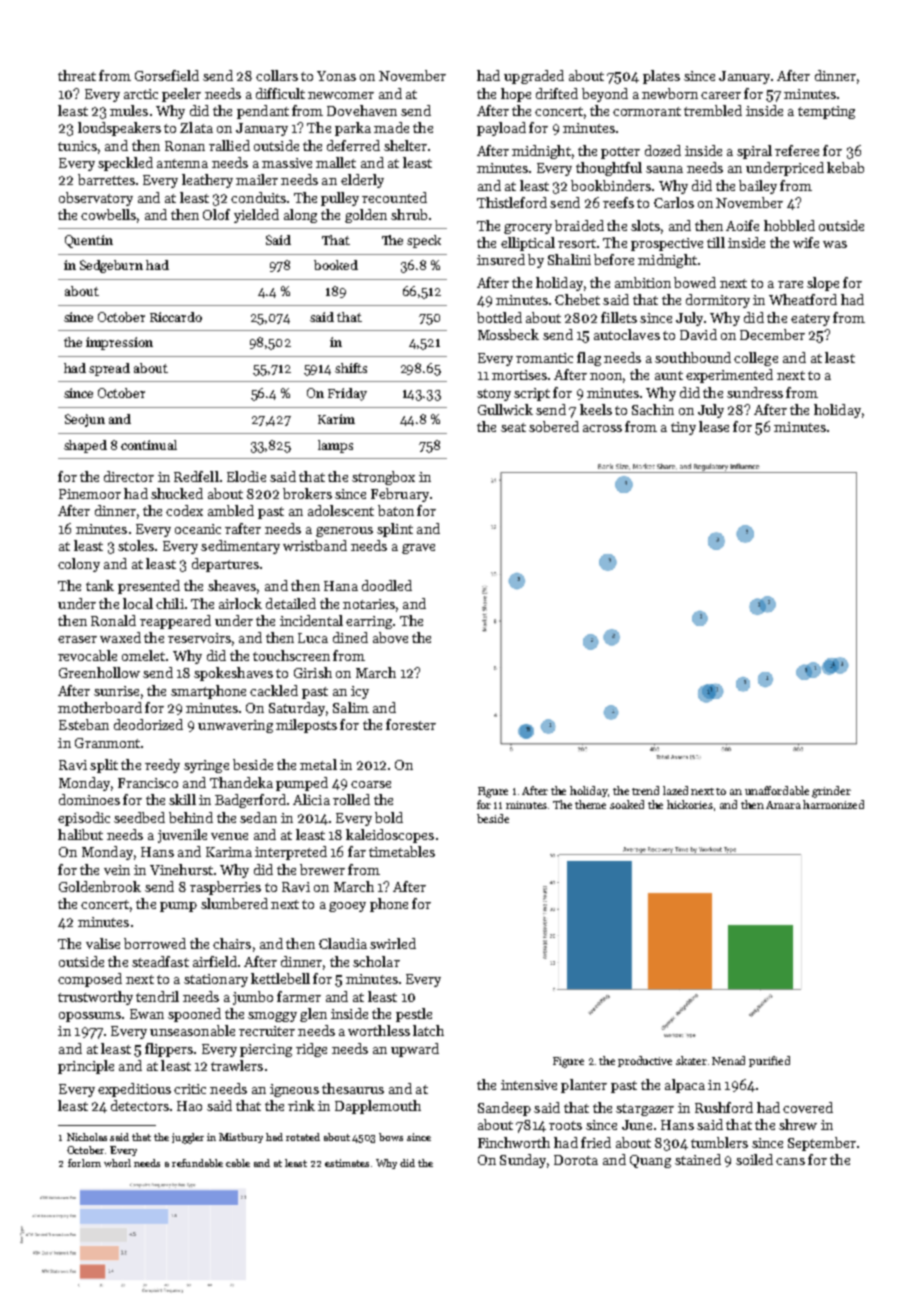 Image resolution: width=924 pixels, height=1314 pixels. I want to click on unwavering, so click(235, 726).
